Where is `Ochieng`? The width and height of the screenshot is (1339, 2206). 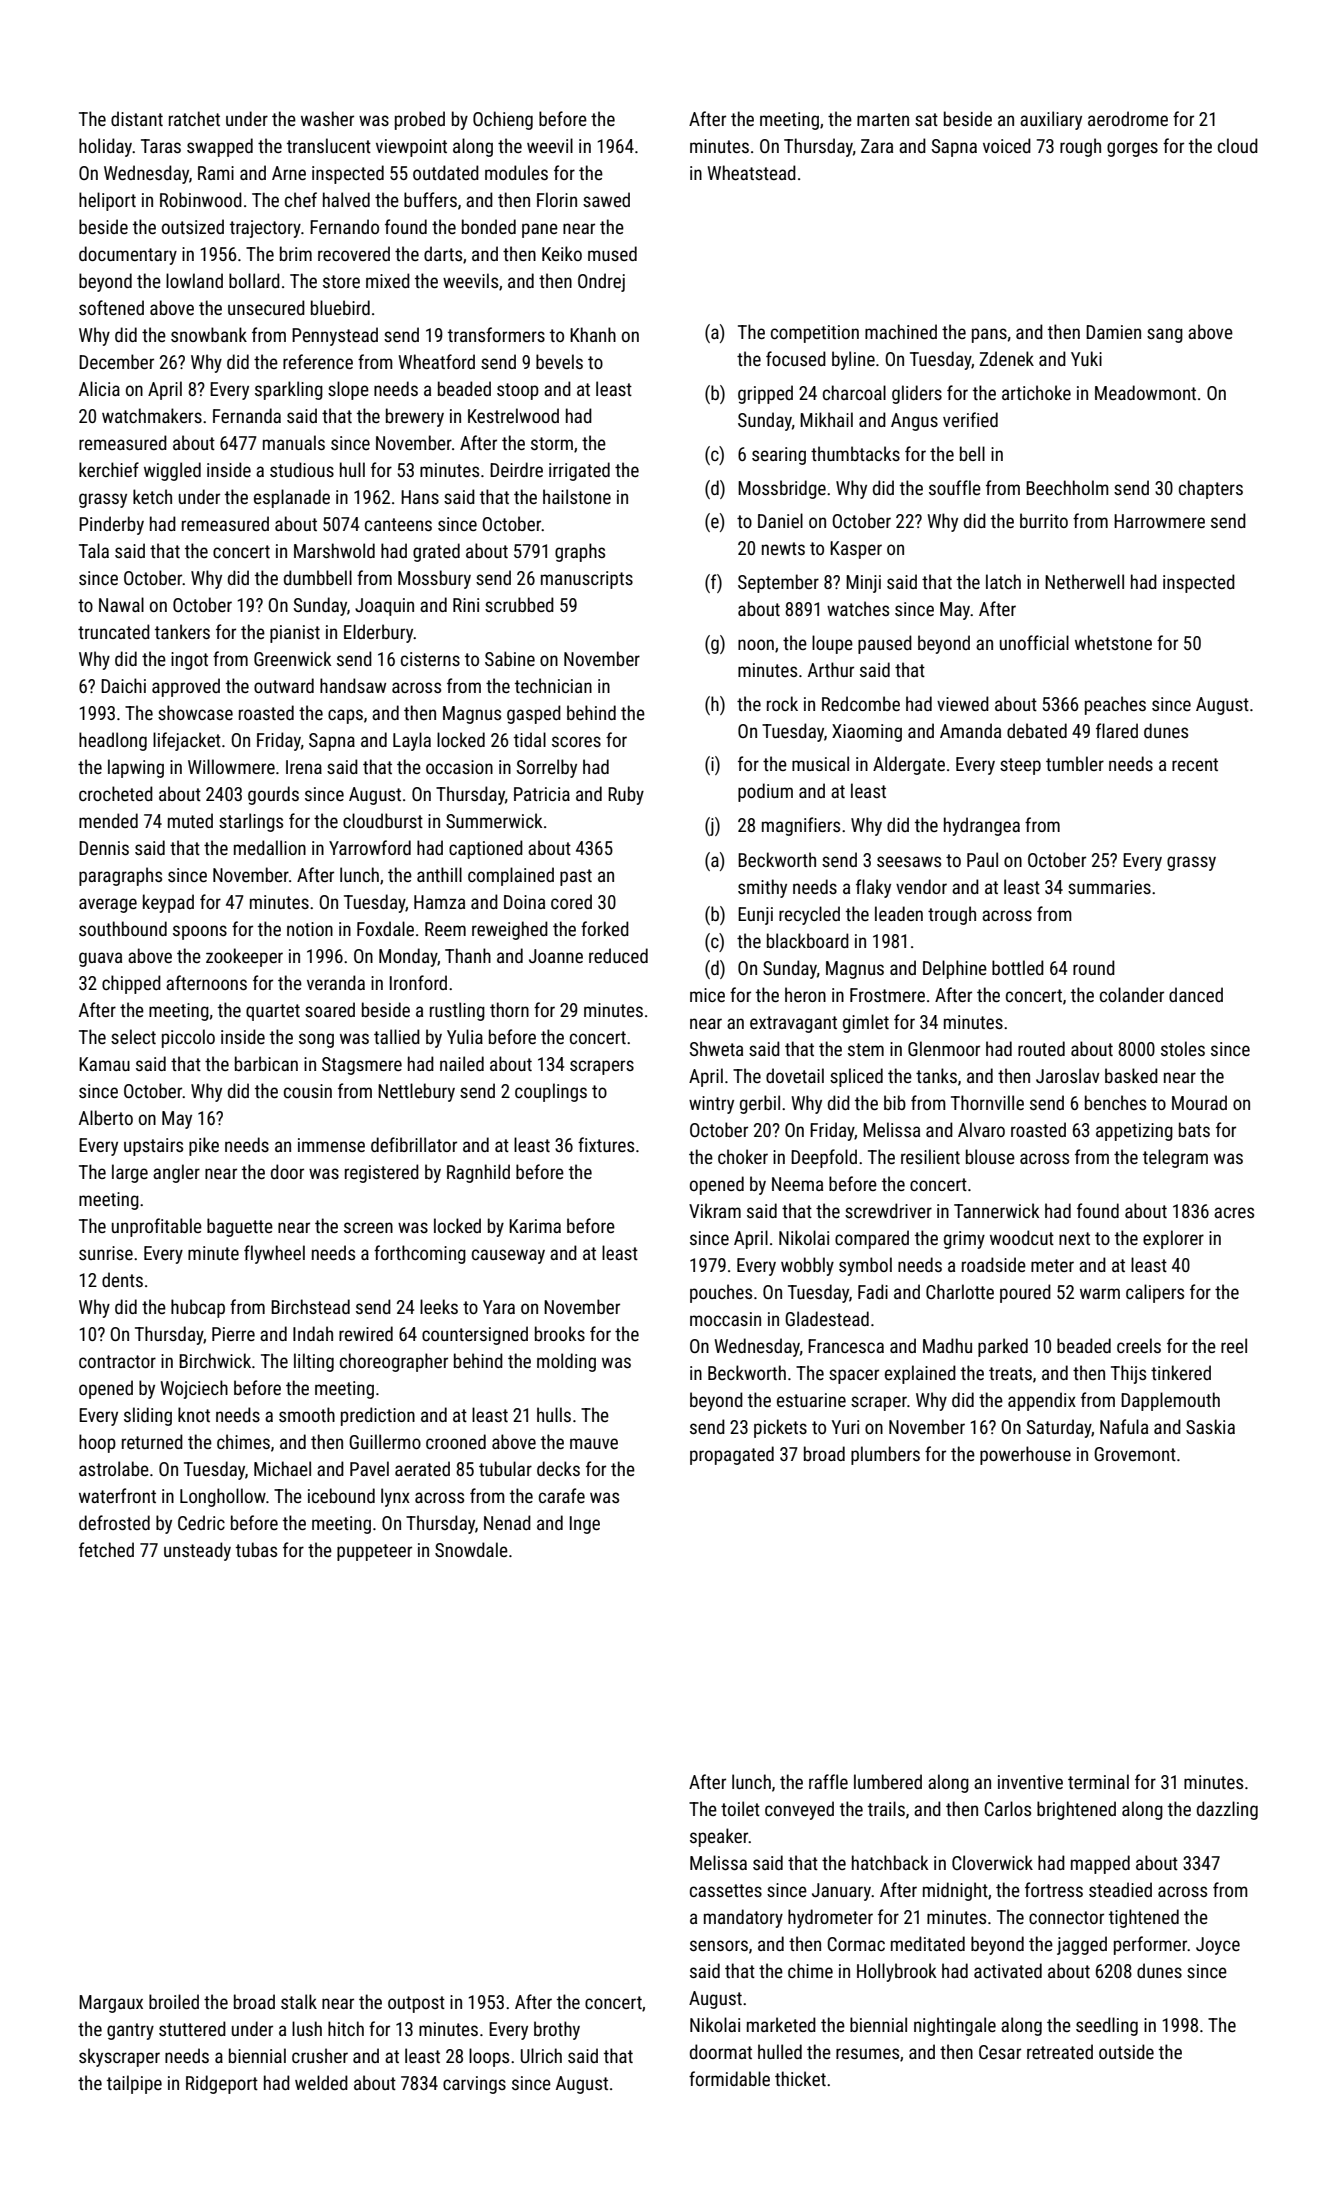
Ochieng is located at coordinates (503, 120).
